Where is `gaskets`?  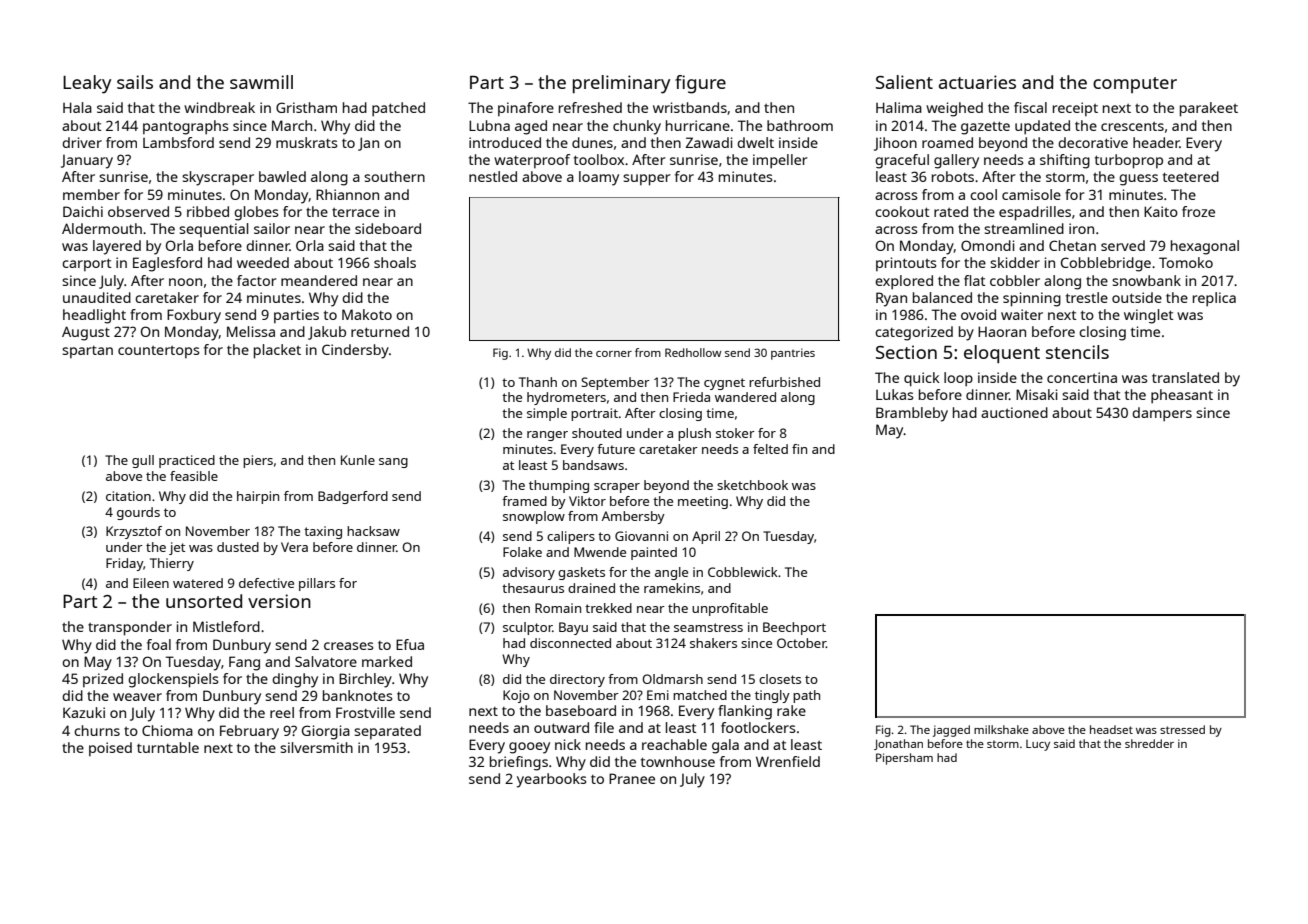
gaskets is located at coordinates (581, 573).
